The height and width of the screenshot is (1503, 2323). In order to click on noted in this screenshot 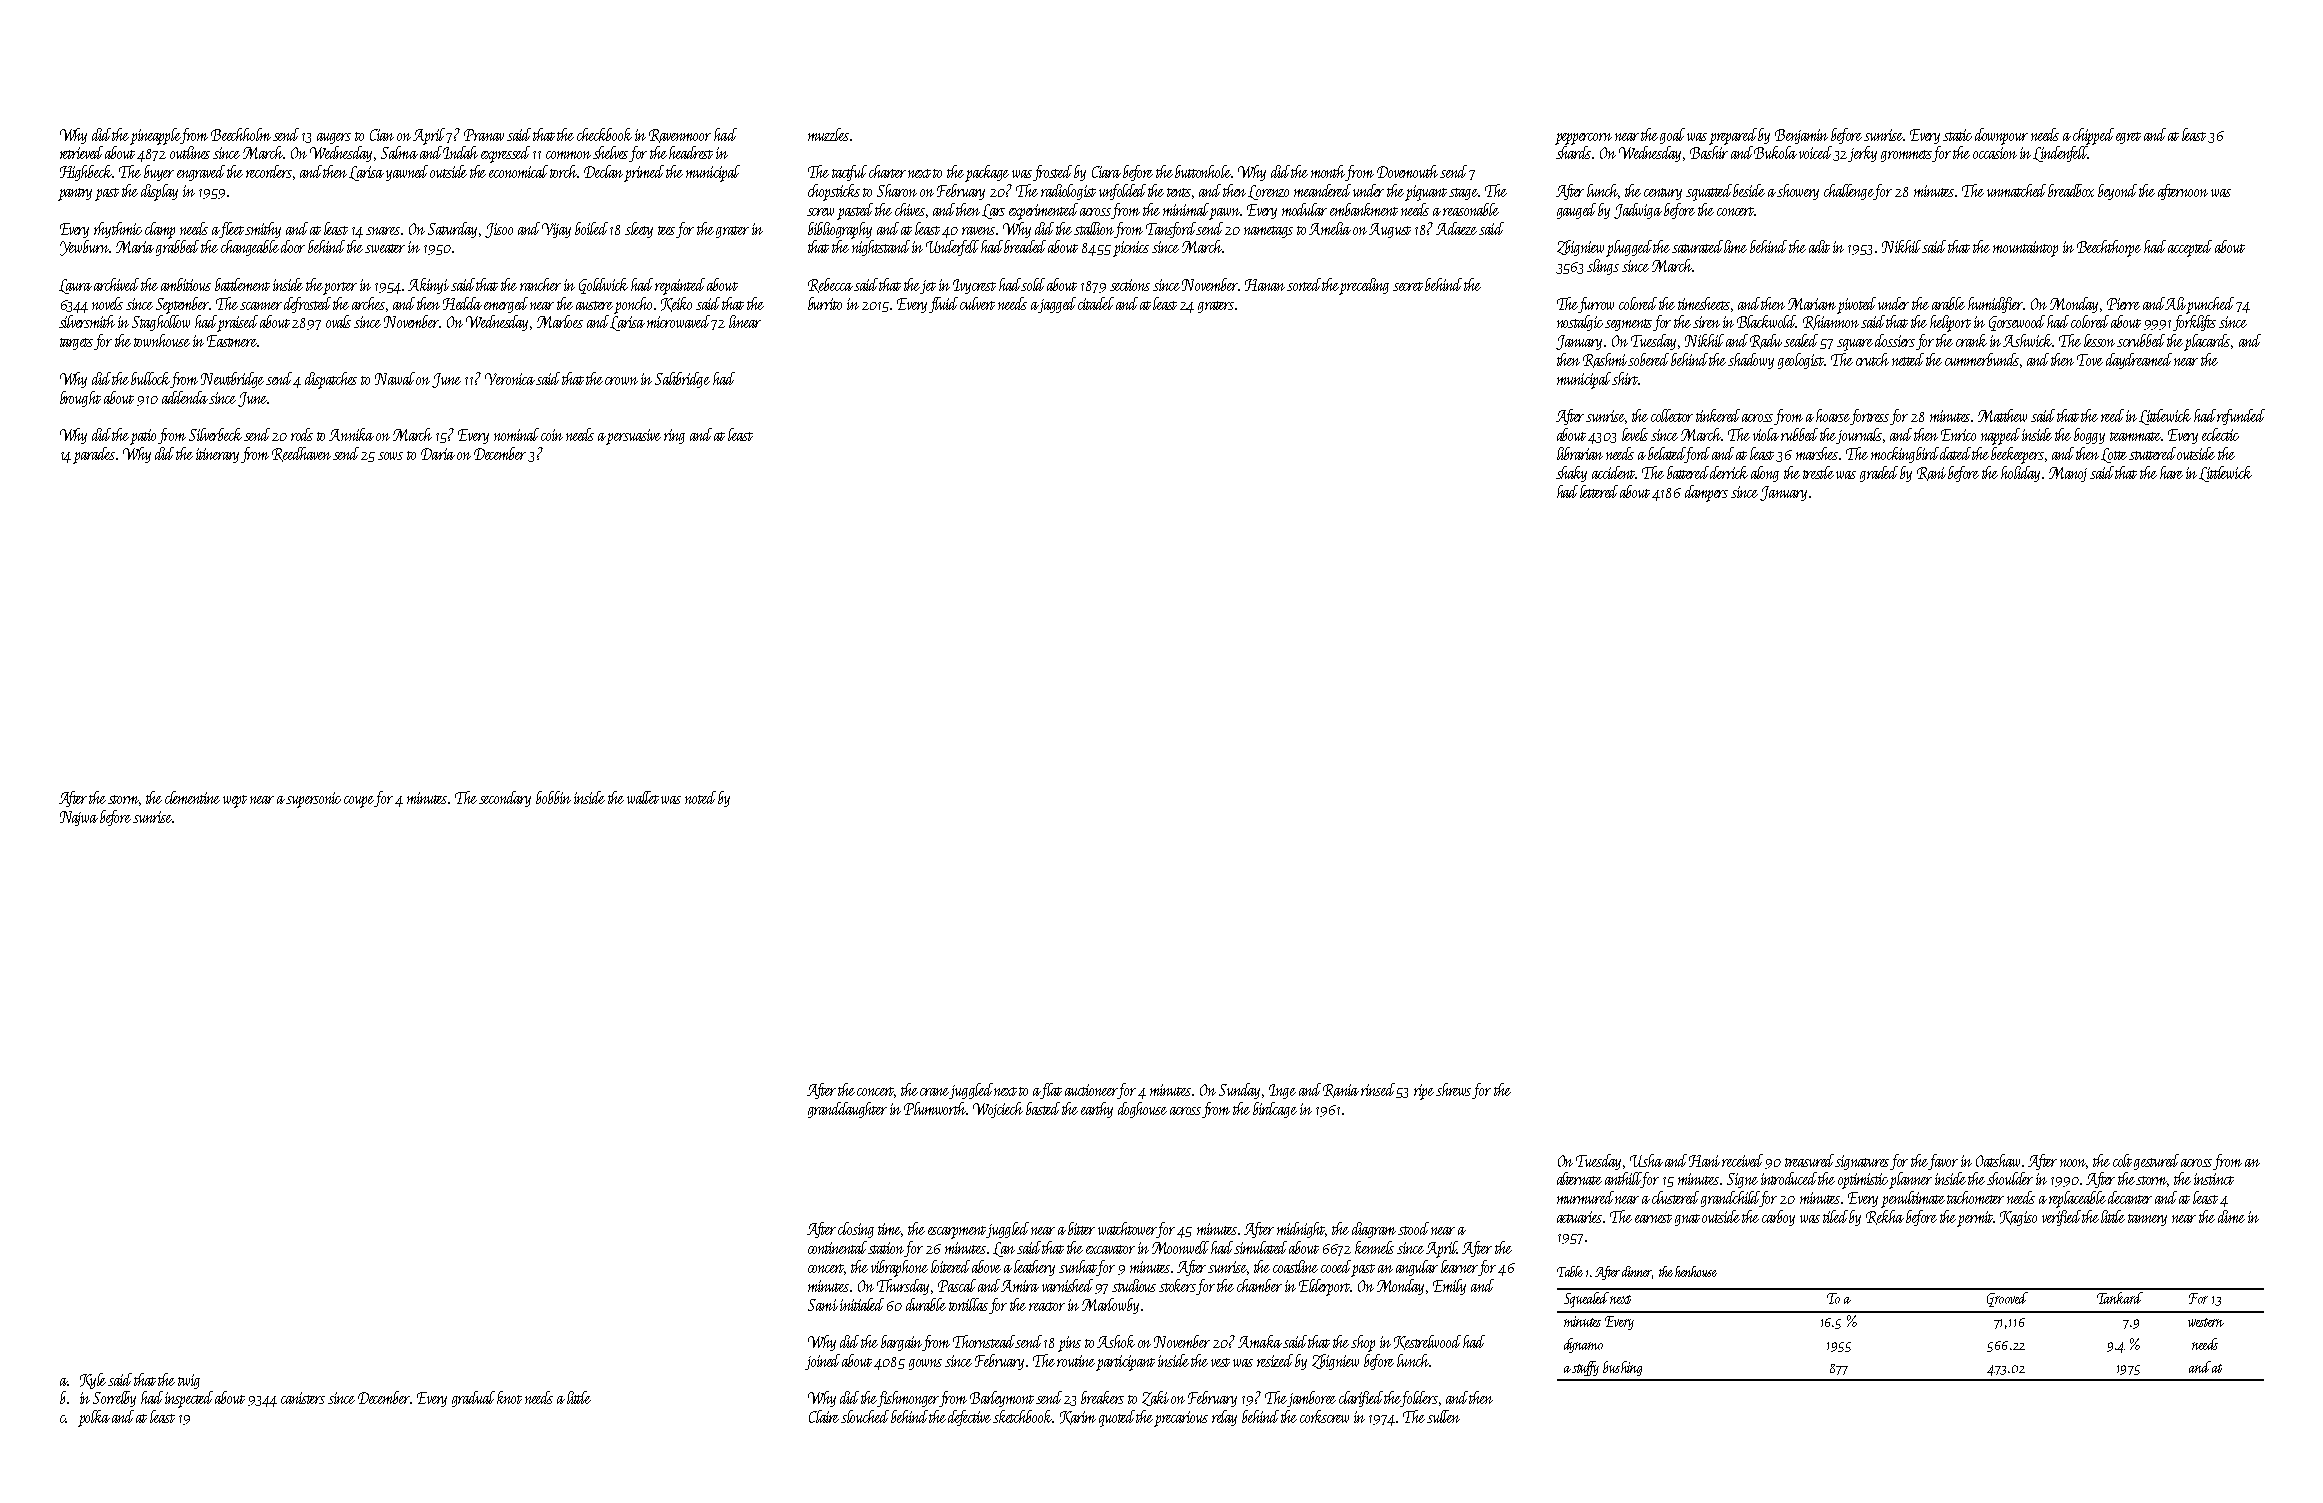, I will do `click(700, 797)`.
